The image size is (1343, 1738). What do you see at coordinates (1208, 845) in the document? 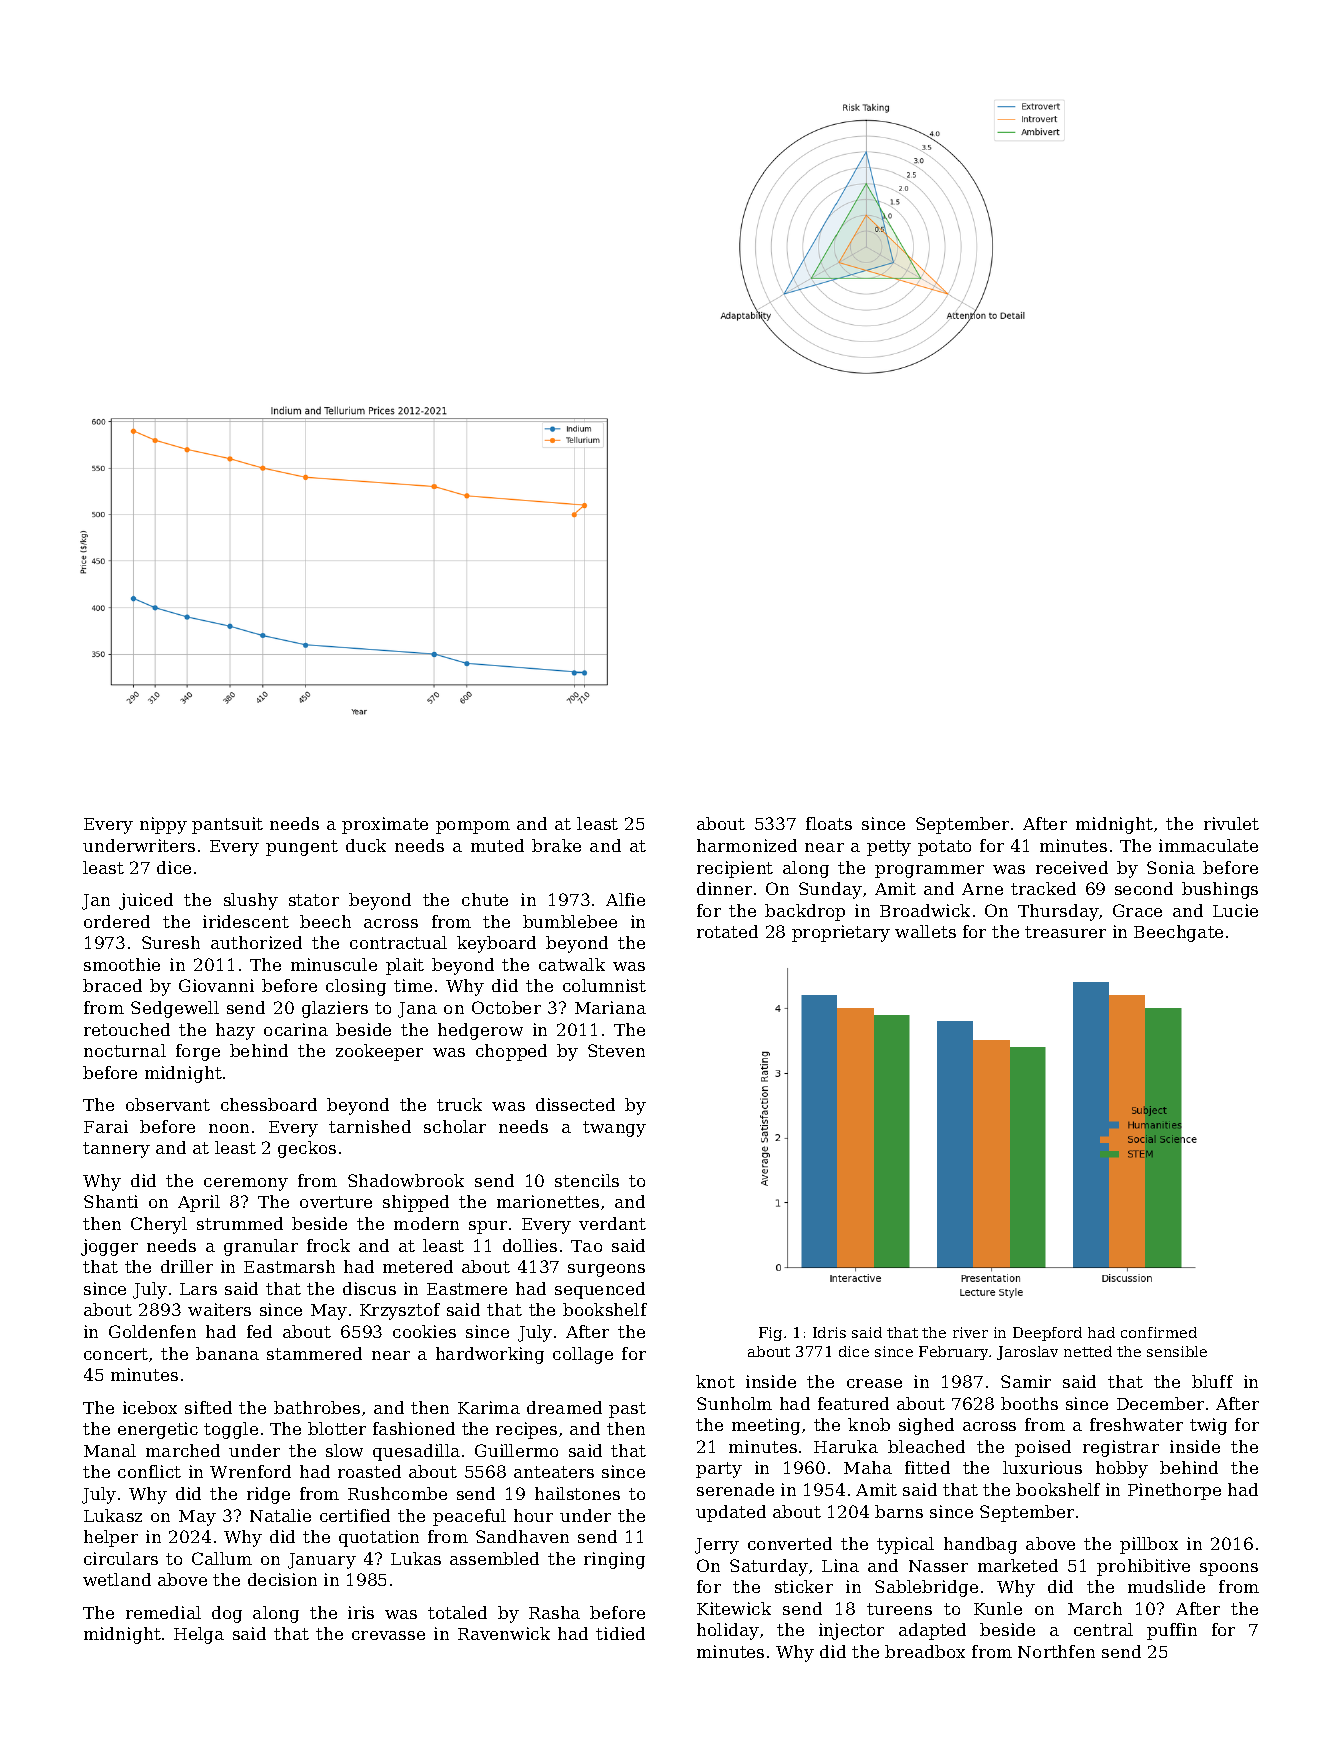
I see `immaculate` at bounding box center [1208, 845].
